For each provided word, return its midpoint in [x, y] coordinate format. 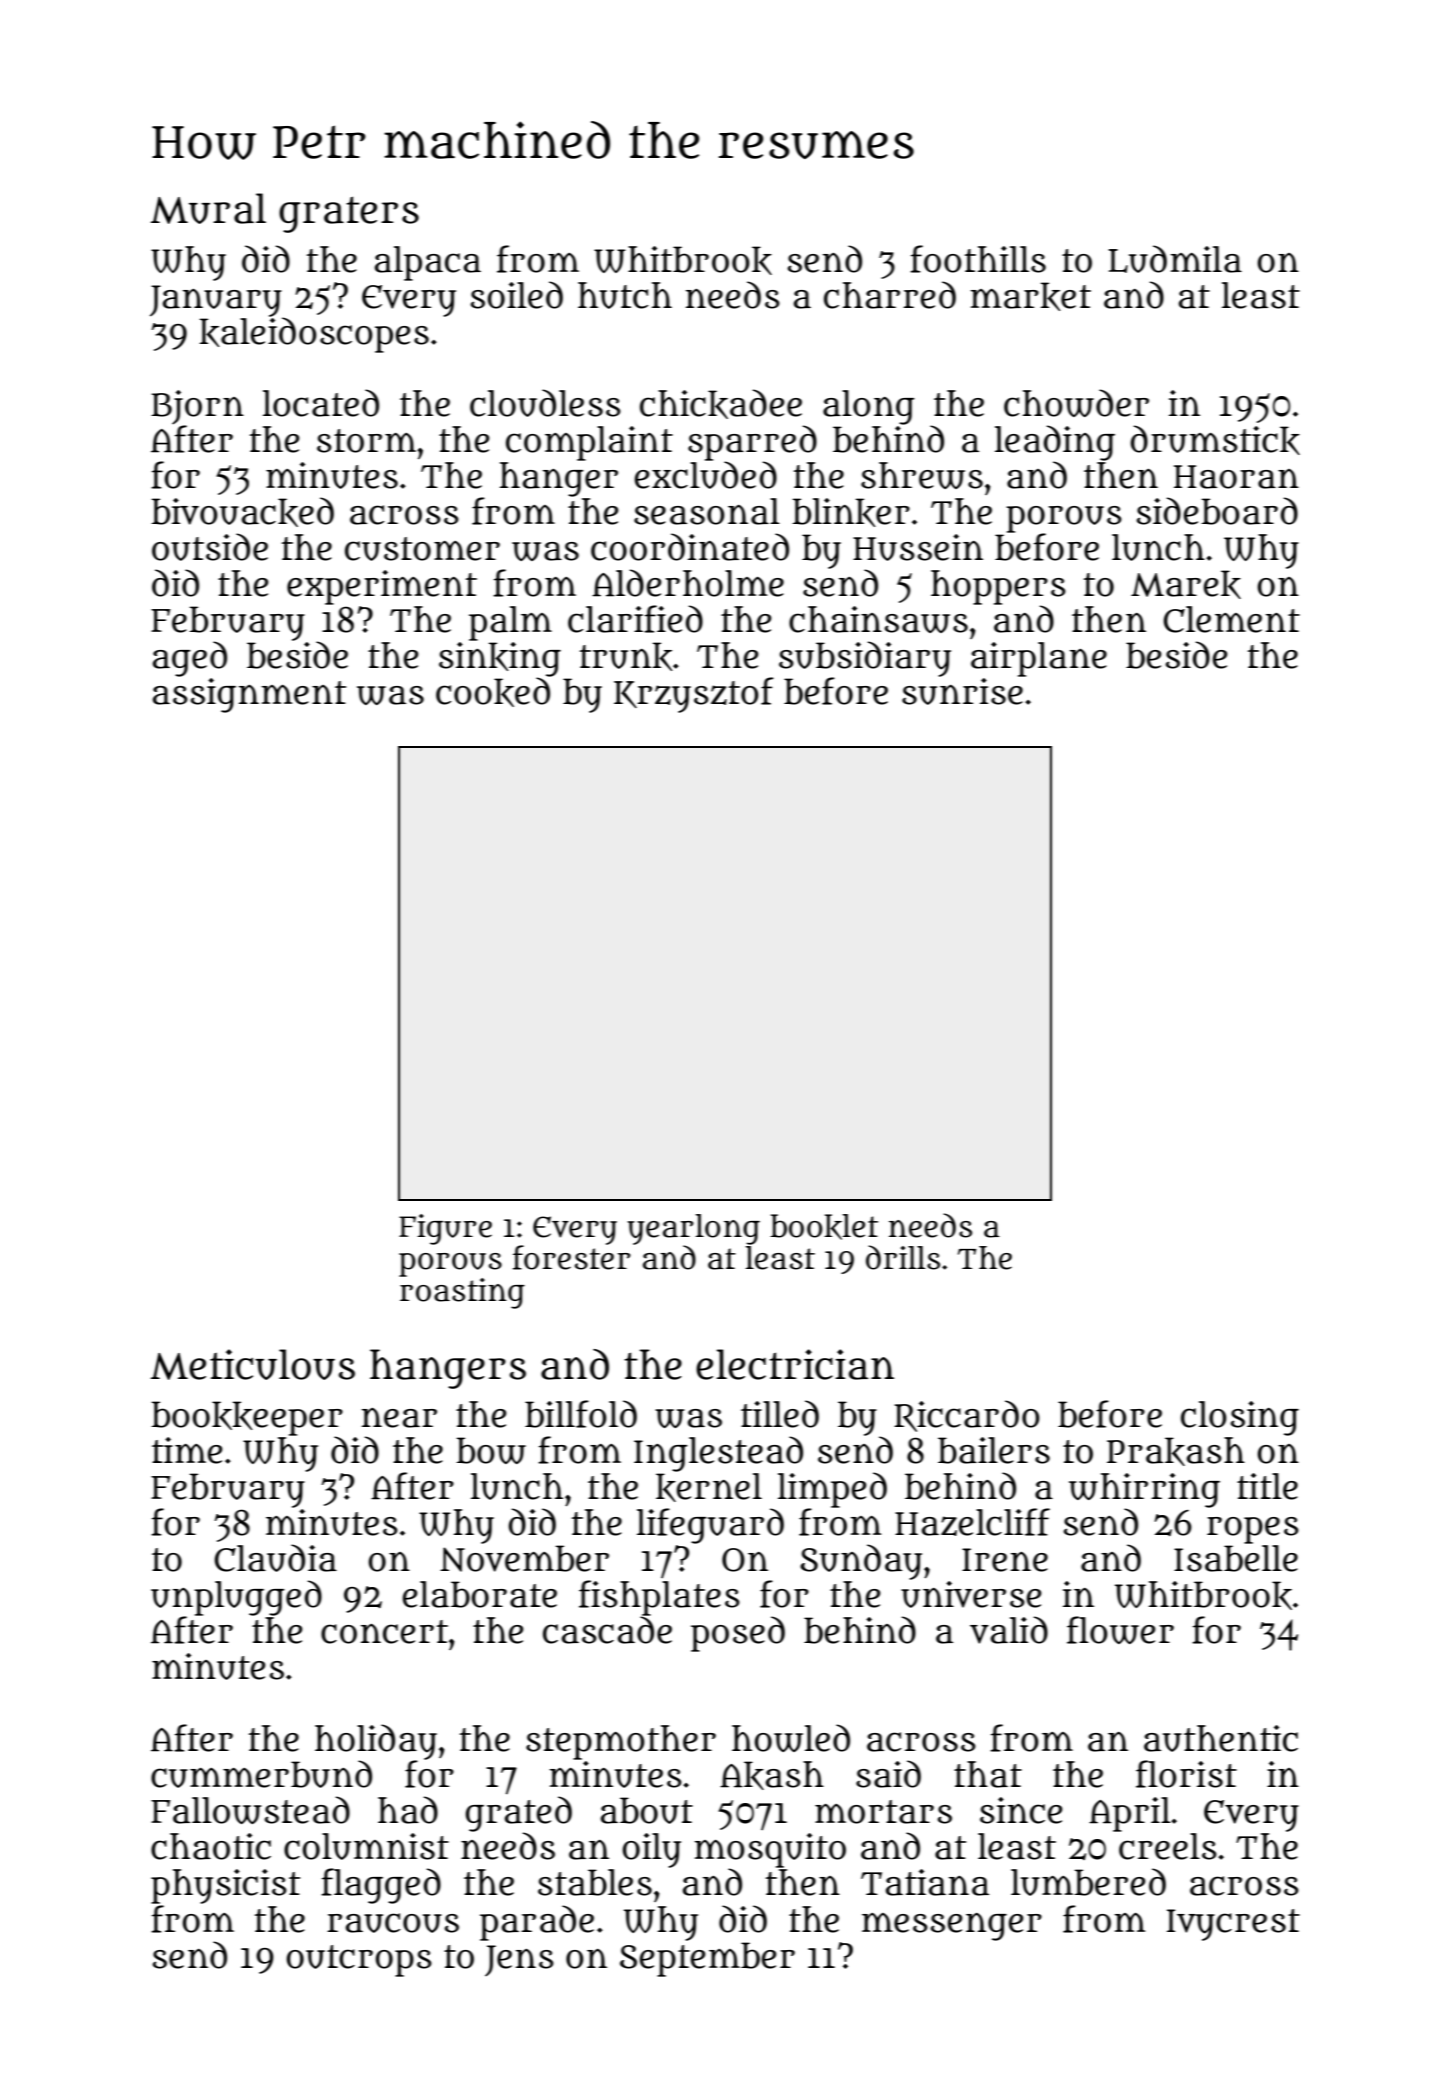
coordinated [690, 547]
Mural [208, 208]
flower [1120, 1630]
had [408, 1810]
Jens [519, 1960]
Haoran [1236, 477]
